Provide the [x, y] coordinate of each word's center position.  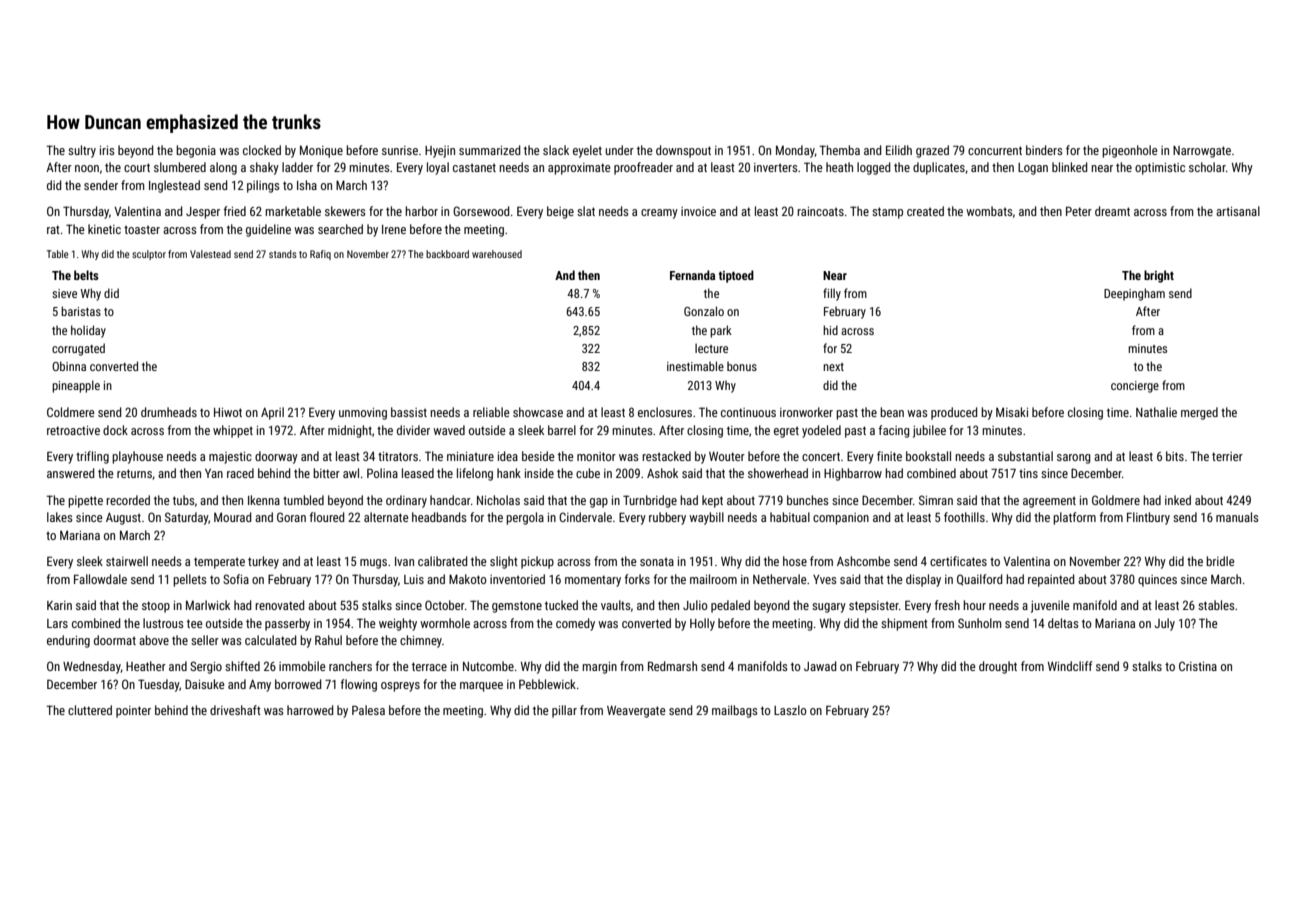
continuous [748, 412]
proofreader [643, 168]
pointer [133, 712]
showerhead [778, 473]
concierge [1135, 387]
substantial [1025, 456]
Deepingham [1134, 294]
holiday [88, 331]
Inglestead [174, 186]
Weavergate [636, 711]
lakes [60, 517]
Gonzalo [704, 311]
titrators [398, 456]
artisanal [1238, 211]
